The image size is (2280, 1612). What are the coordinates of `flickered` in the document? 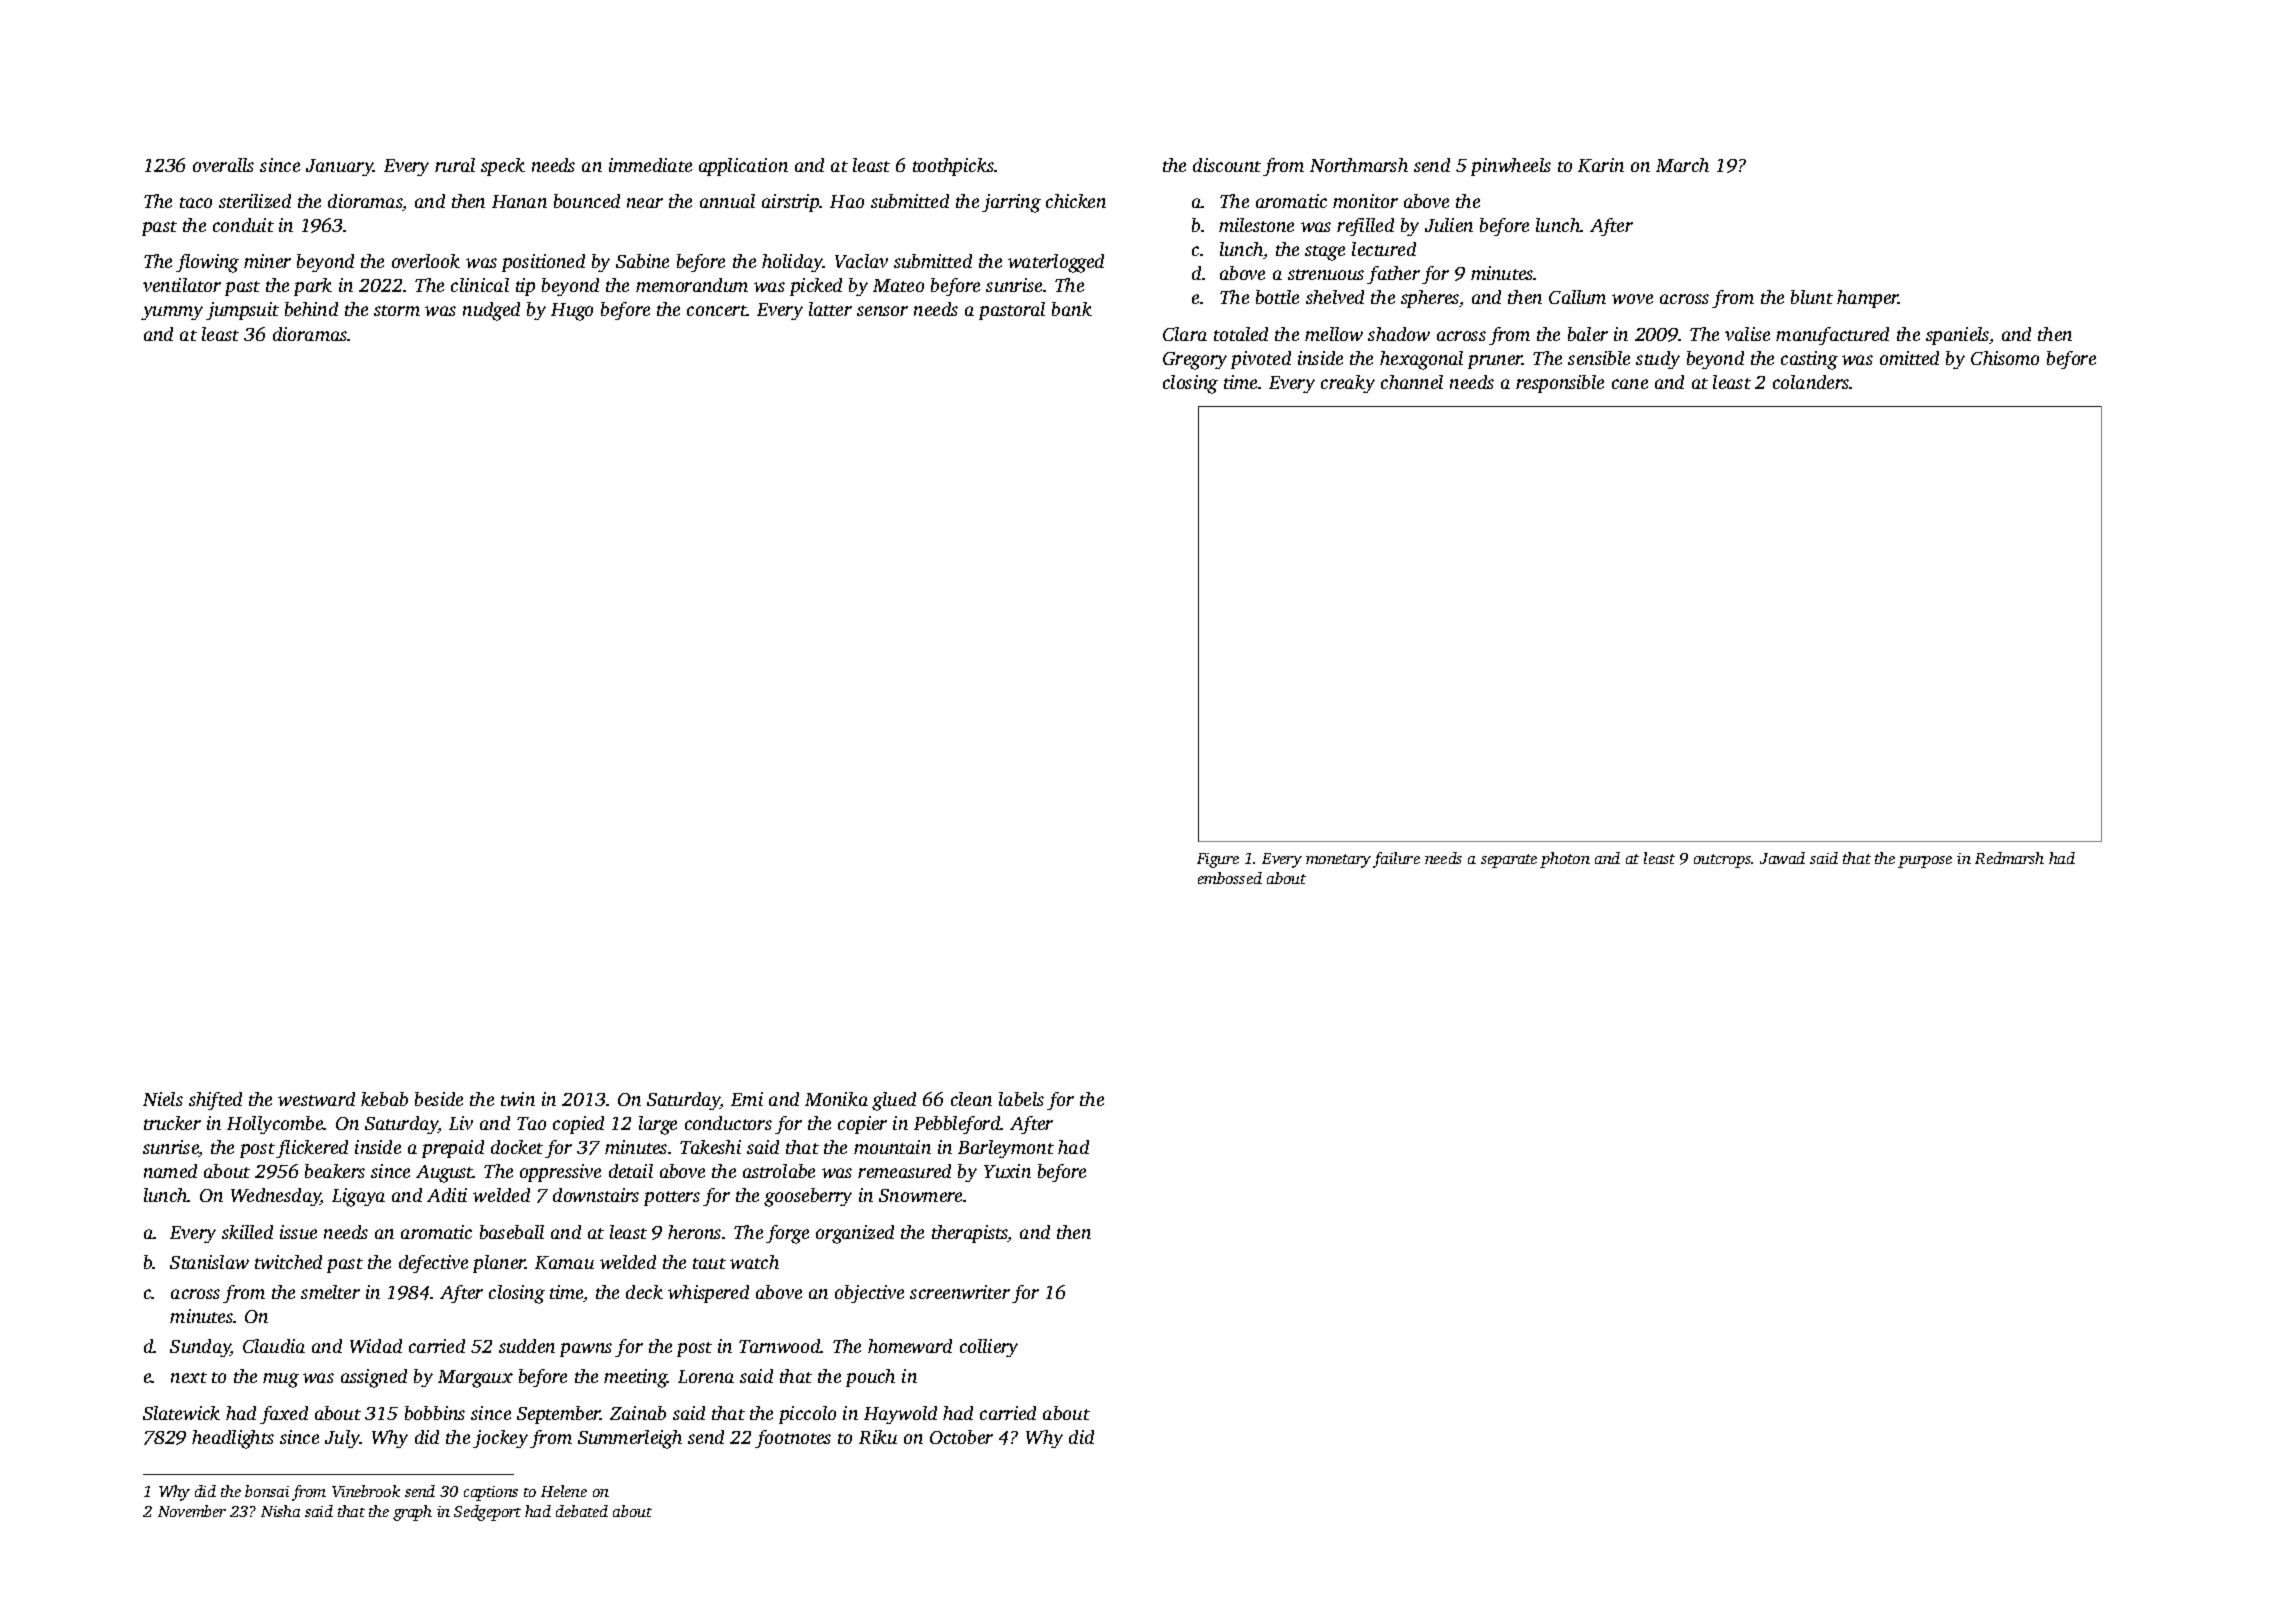 It's located at (312, 1149).
